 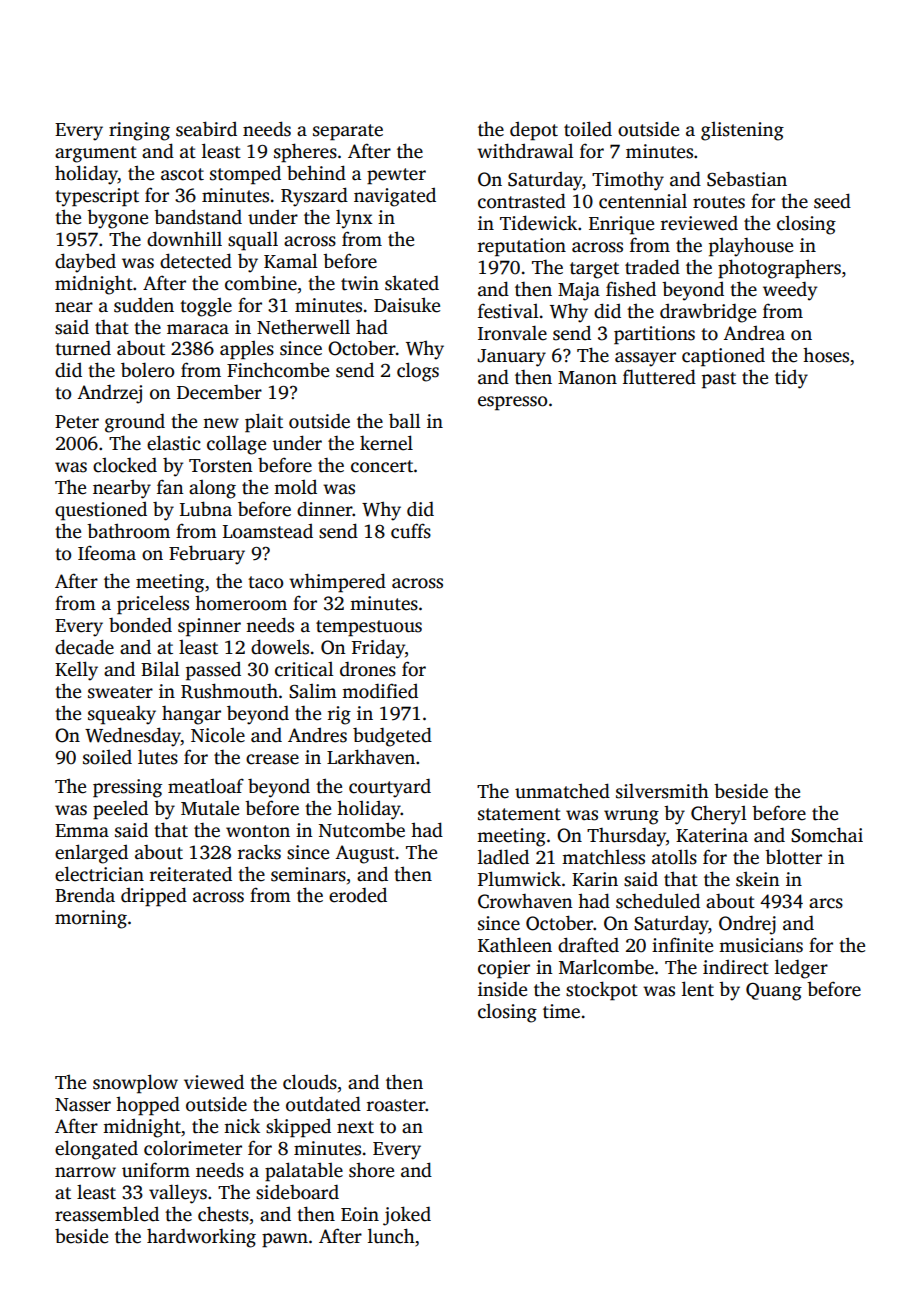 I want to click on arcs, so click(x=826, y=903).
